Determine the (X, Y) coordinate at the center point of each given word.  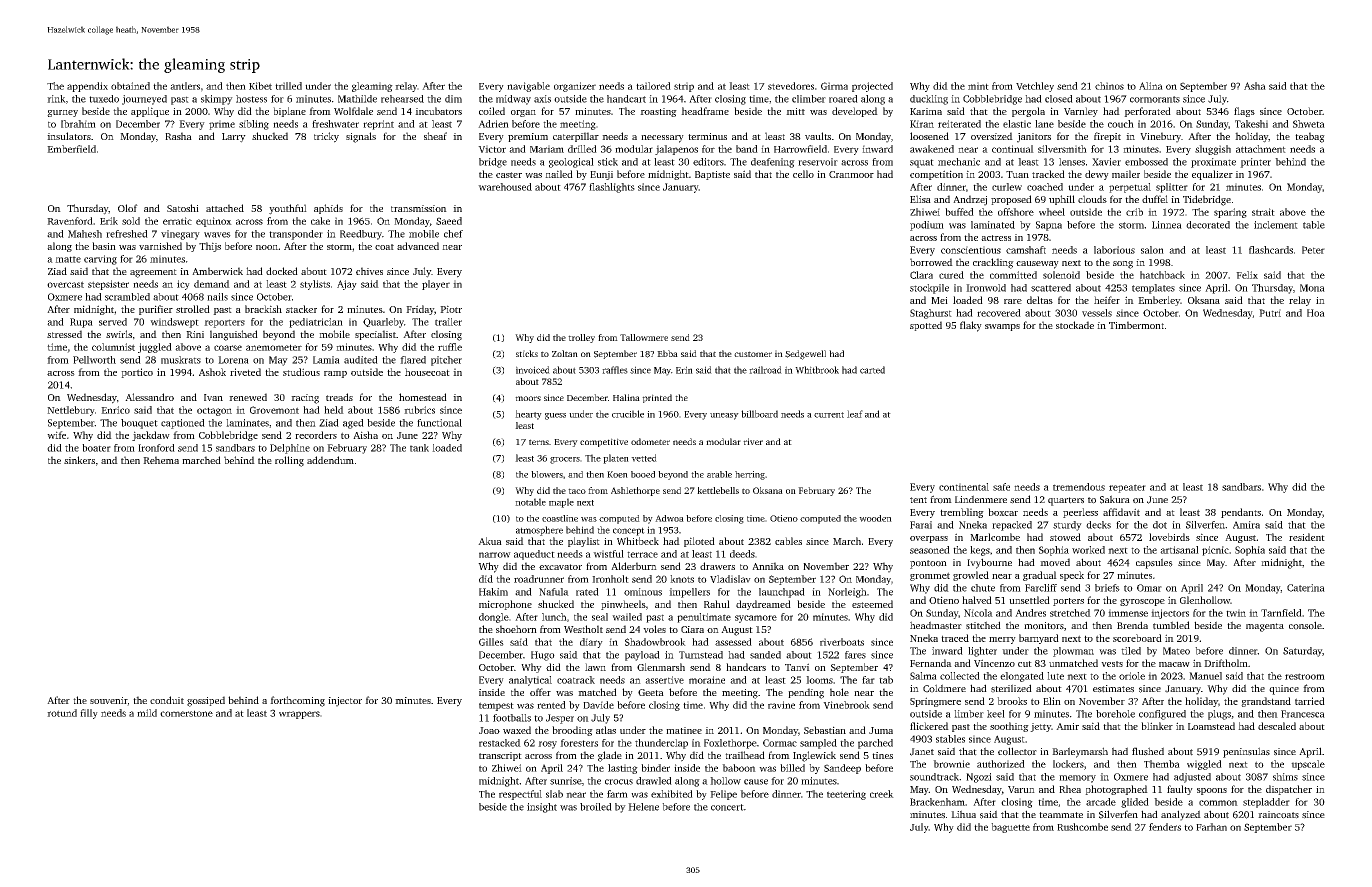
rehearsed (402, 99)
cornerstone (186, 713)
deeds (742, 554)
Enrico (115, 410)
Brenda (1132, 625)
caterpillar (576, 137)
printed (657, 398)
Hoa (1316, 313)
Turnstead (701, 655)
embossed (1146, 162)
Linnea (1167, 225)
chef (453, 234)
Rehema (161, 460)
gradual (1040, 576)
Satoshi (183, 208)
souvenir (109, 701)
